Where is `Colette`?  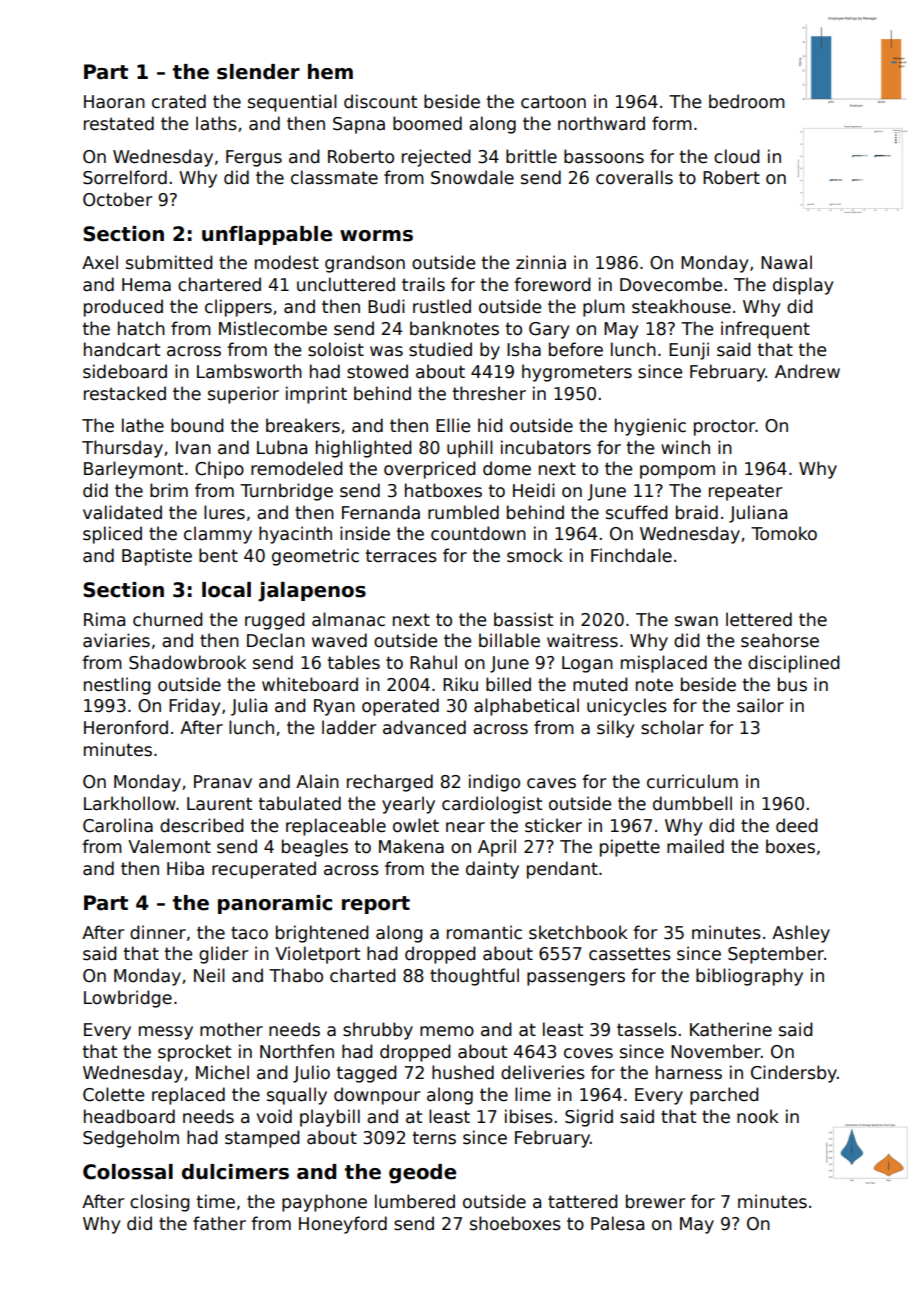
Colette is located at coordinates (113, 1094).
